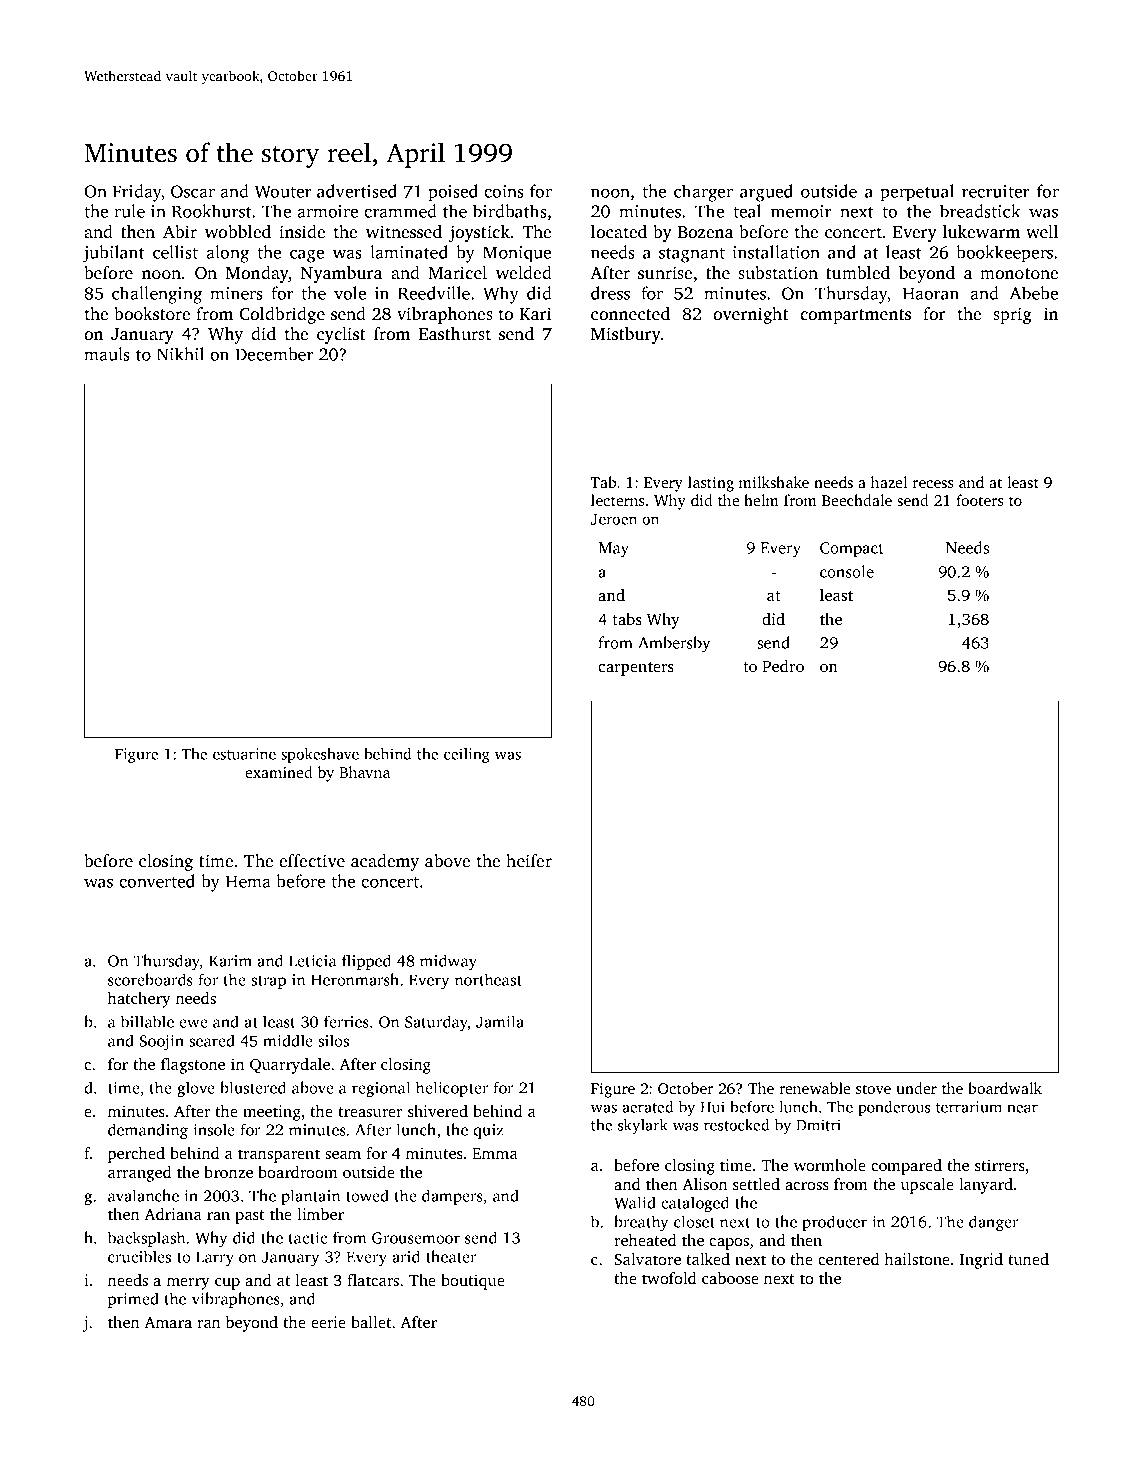  I want to click on recruiter, so click(996, 191).
